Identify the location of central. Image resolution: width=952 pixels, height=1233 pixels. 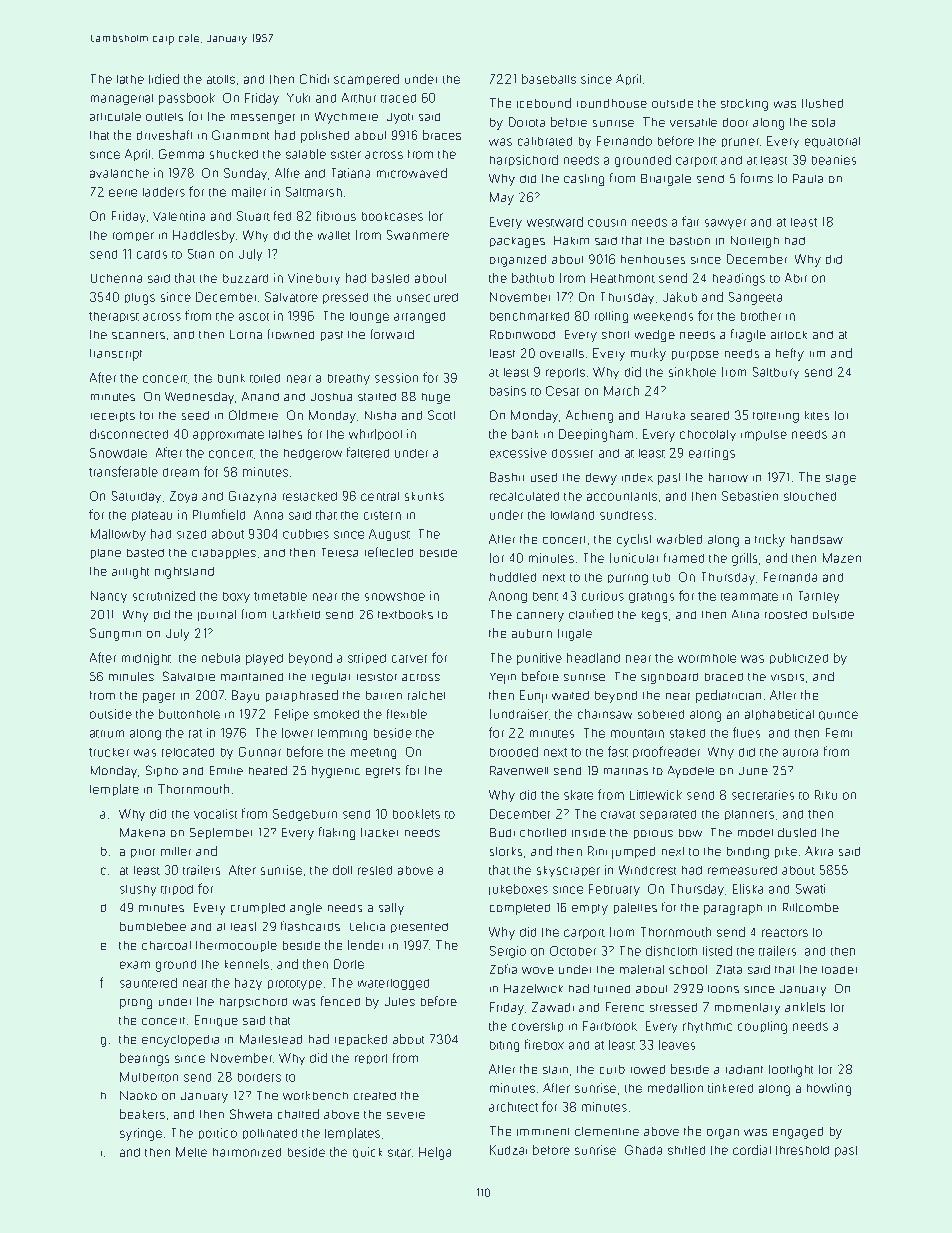
(380, 496).
